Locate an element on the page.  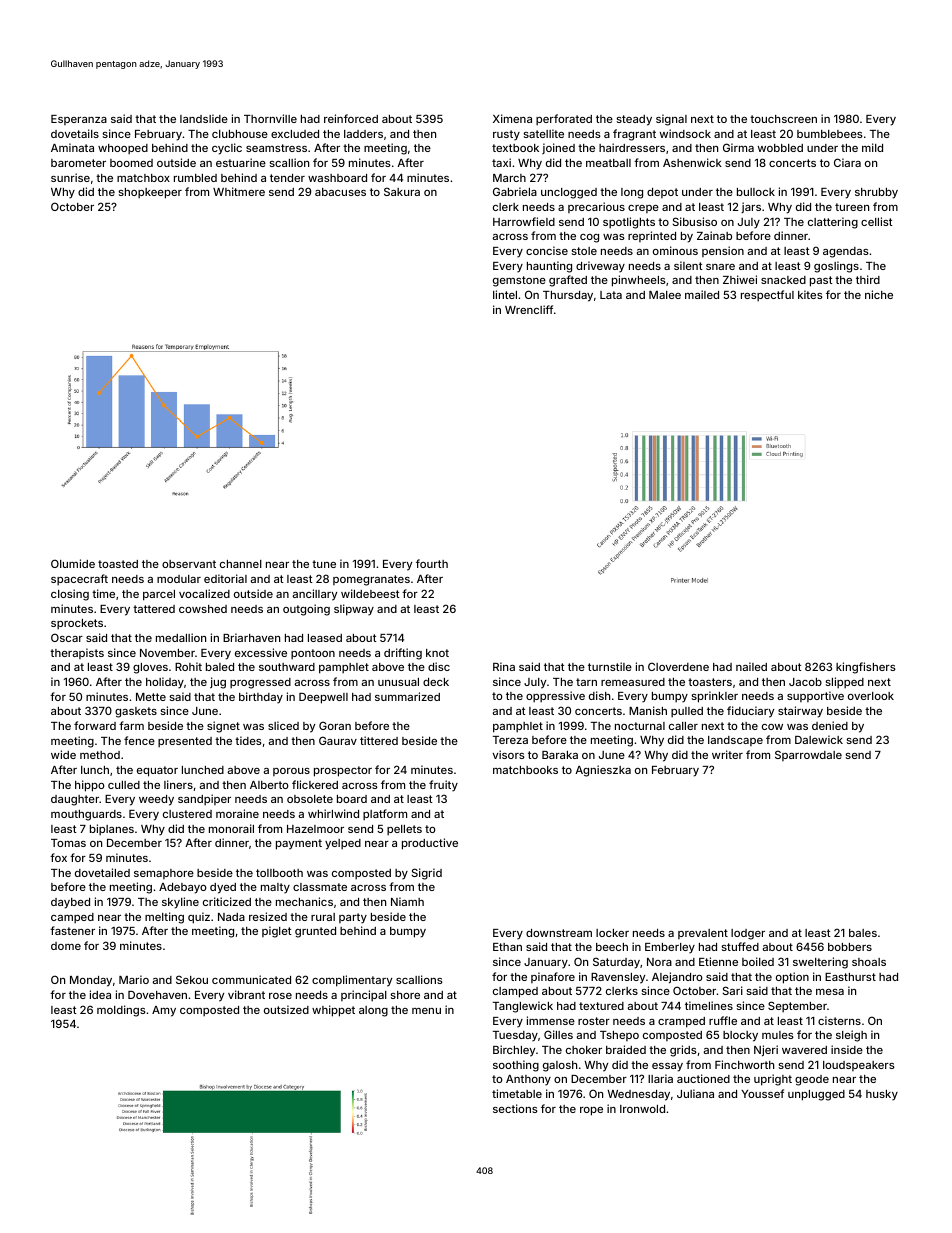
cog is located at coordinates (589, 238).
